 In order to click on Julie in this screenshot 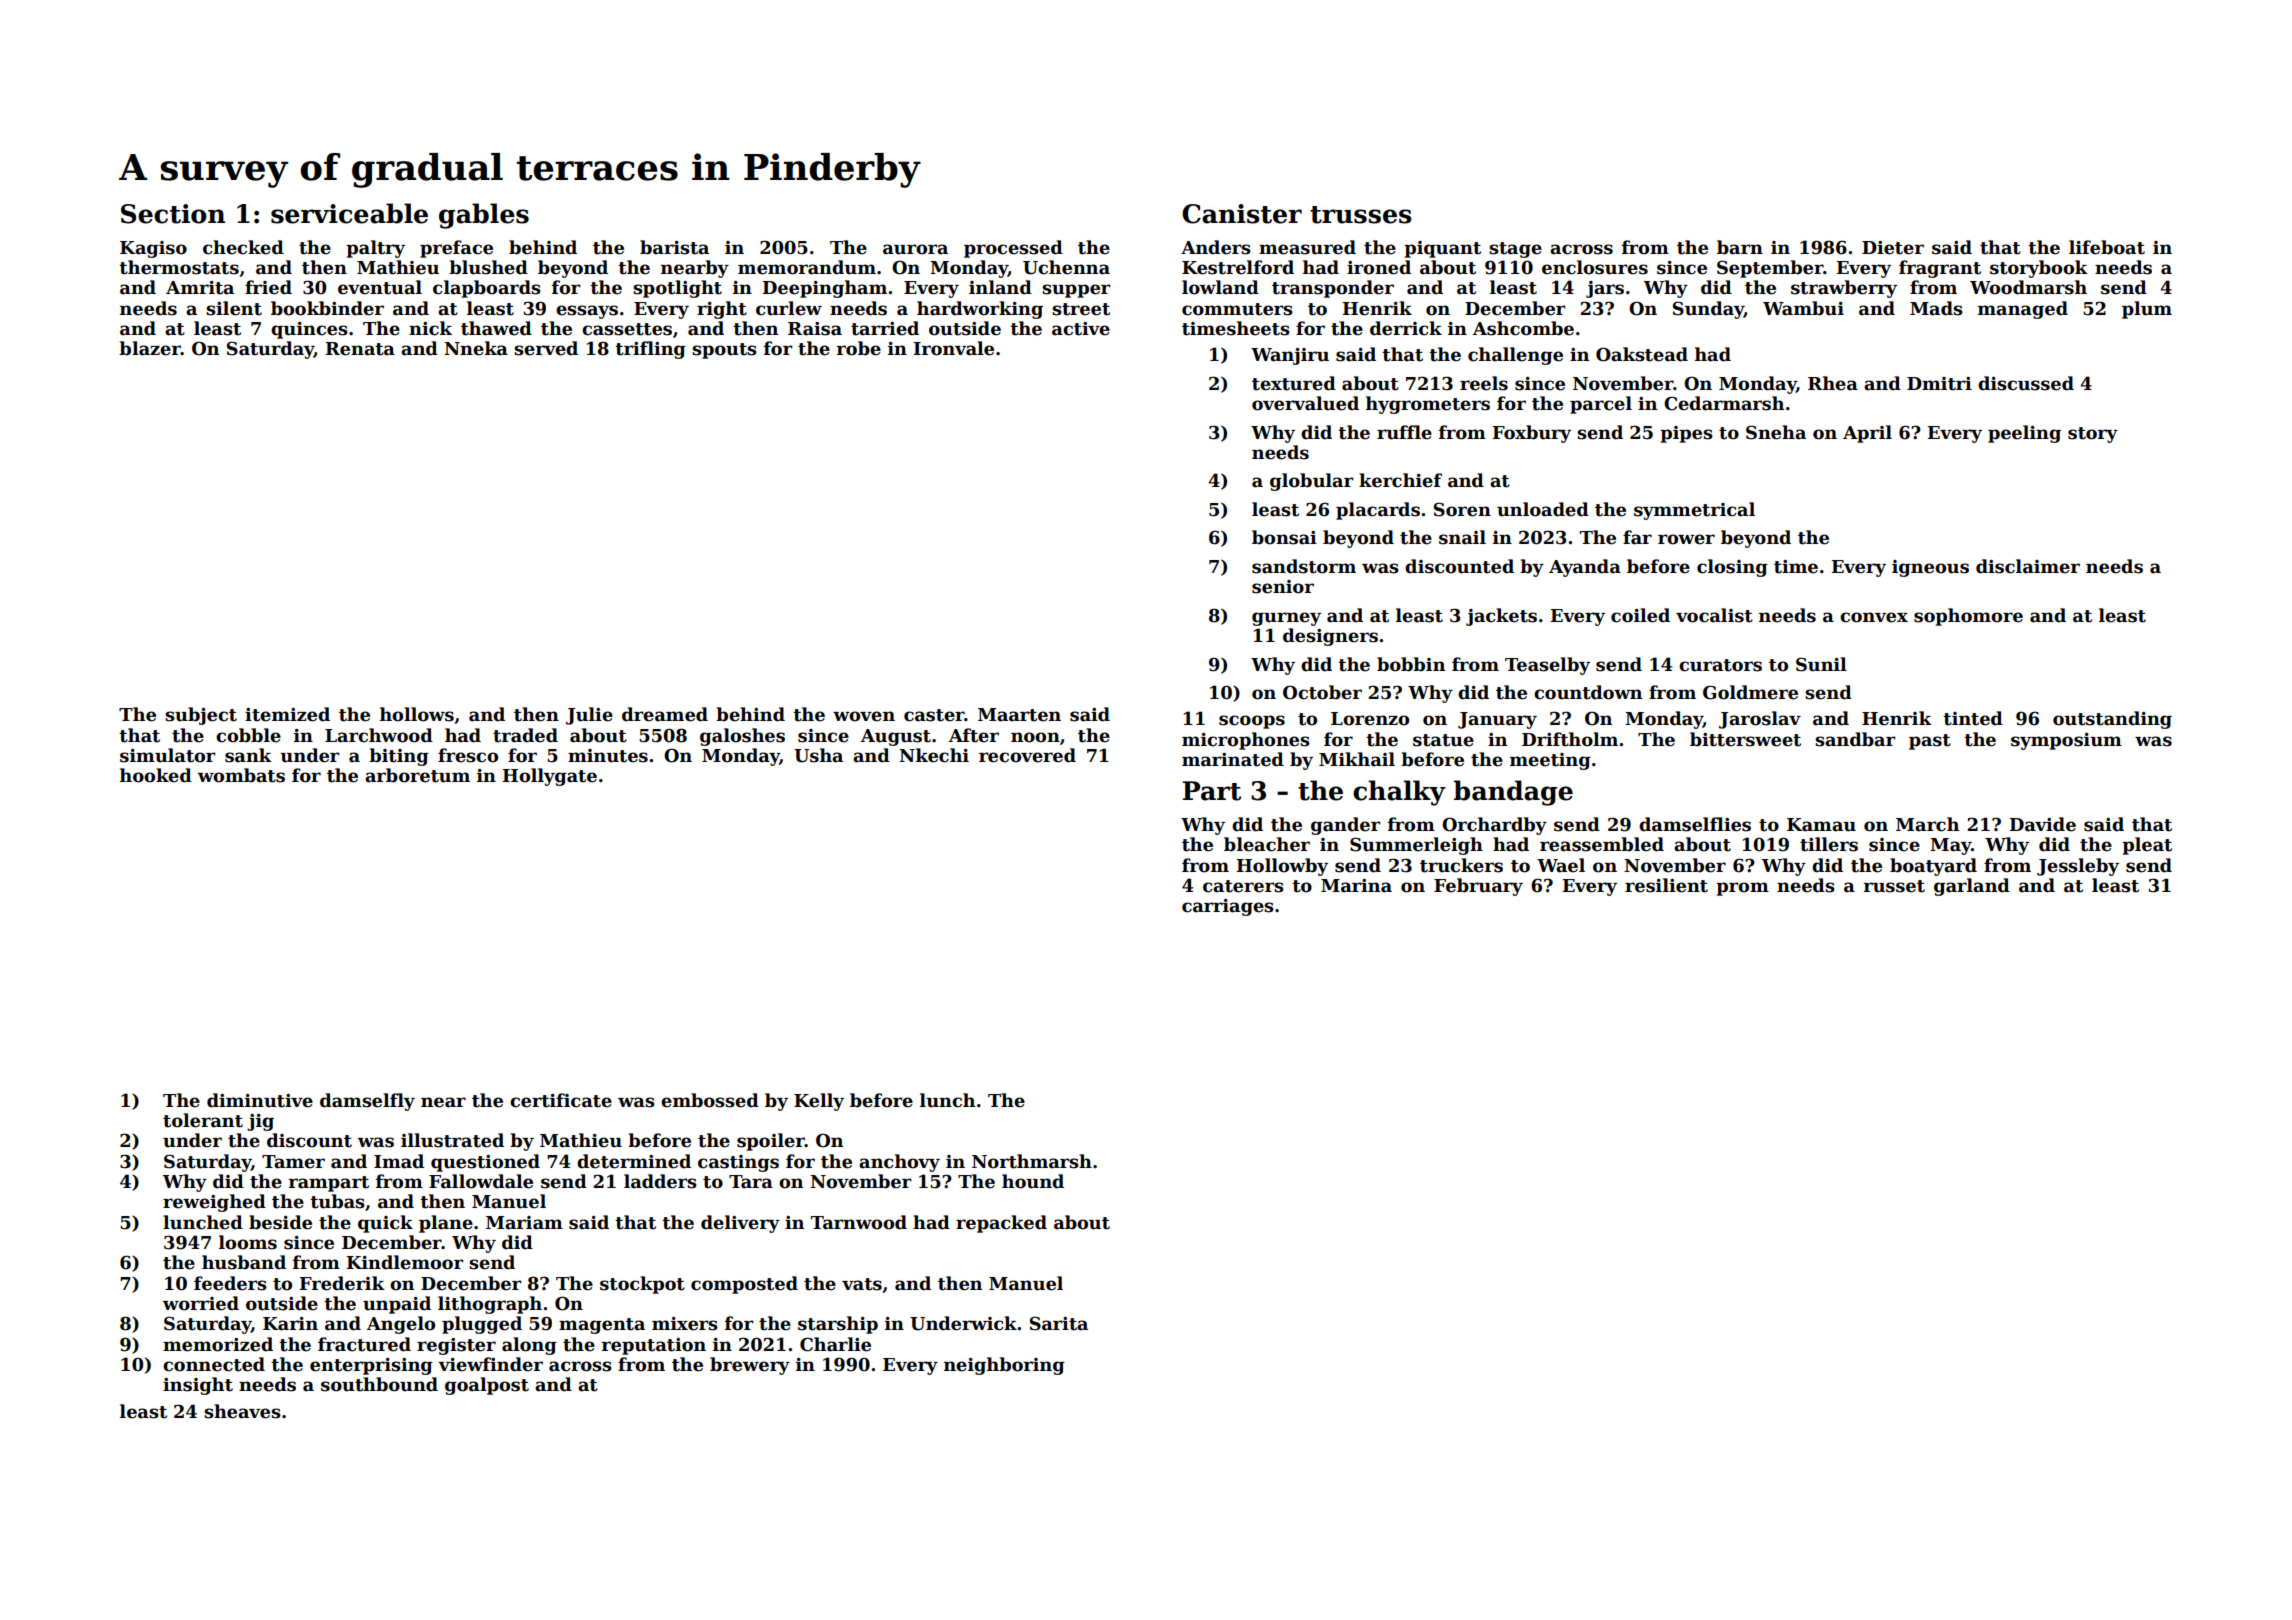, I will do `click(589, 716)`.
